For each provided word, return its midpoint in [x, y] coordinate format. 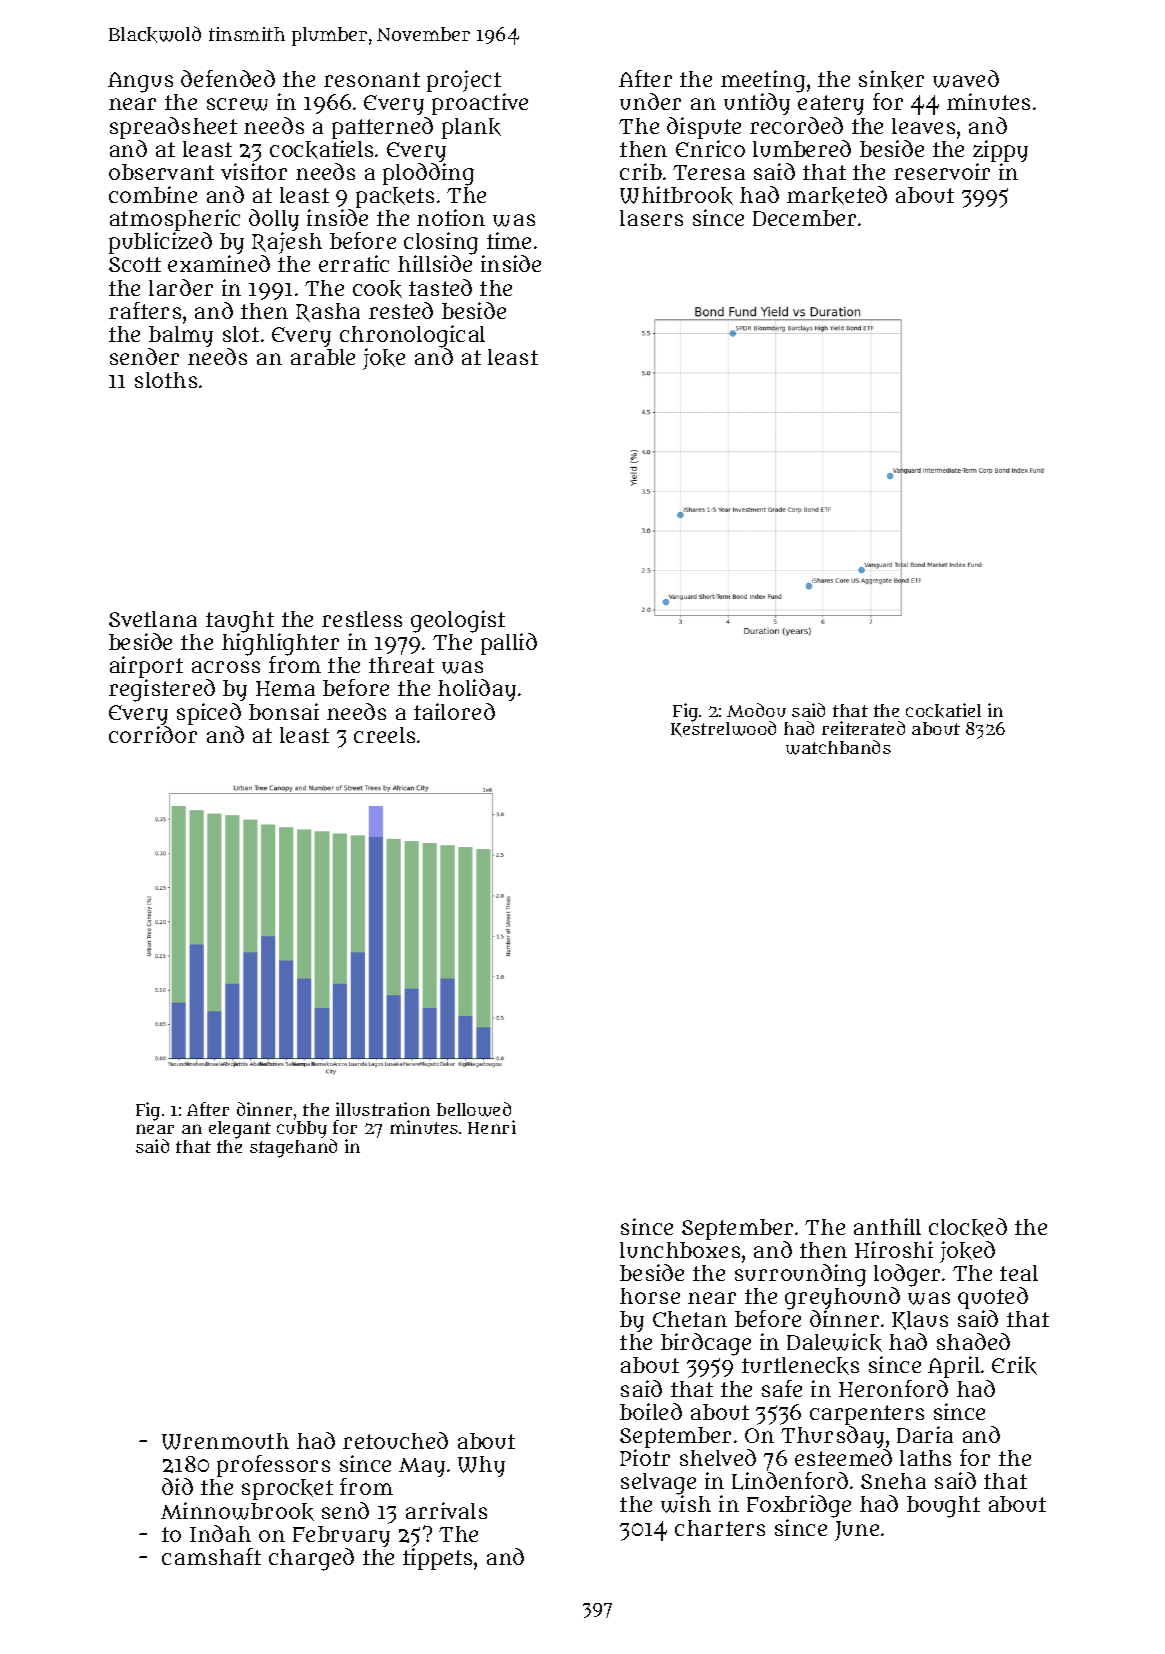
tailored [454, 711]
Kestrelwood [723, 729]
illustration [383, 1109]
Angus [140, 82]
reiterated [863, 728]
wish [686, 1504]
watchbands [838, 747]
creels [384, 735]
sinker [891, 79]
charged [311, 1559]
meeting [763, 82]
